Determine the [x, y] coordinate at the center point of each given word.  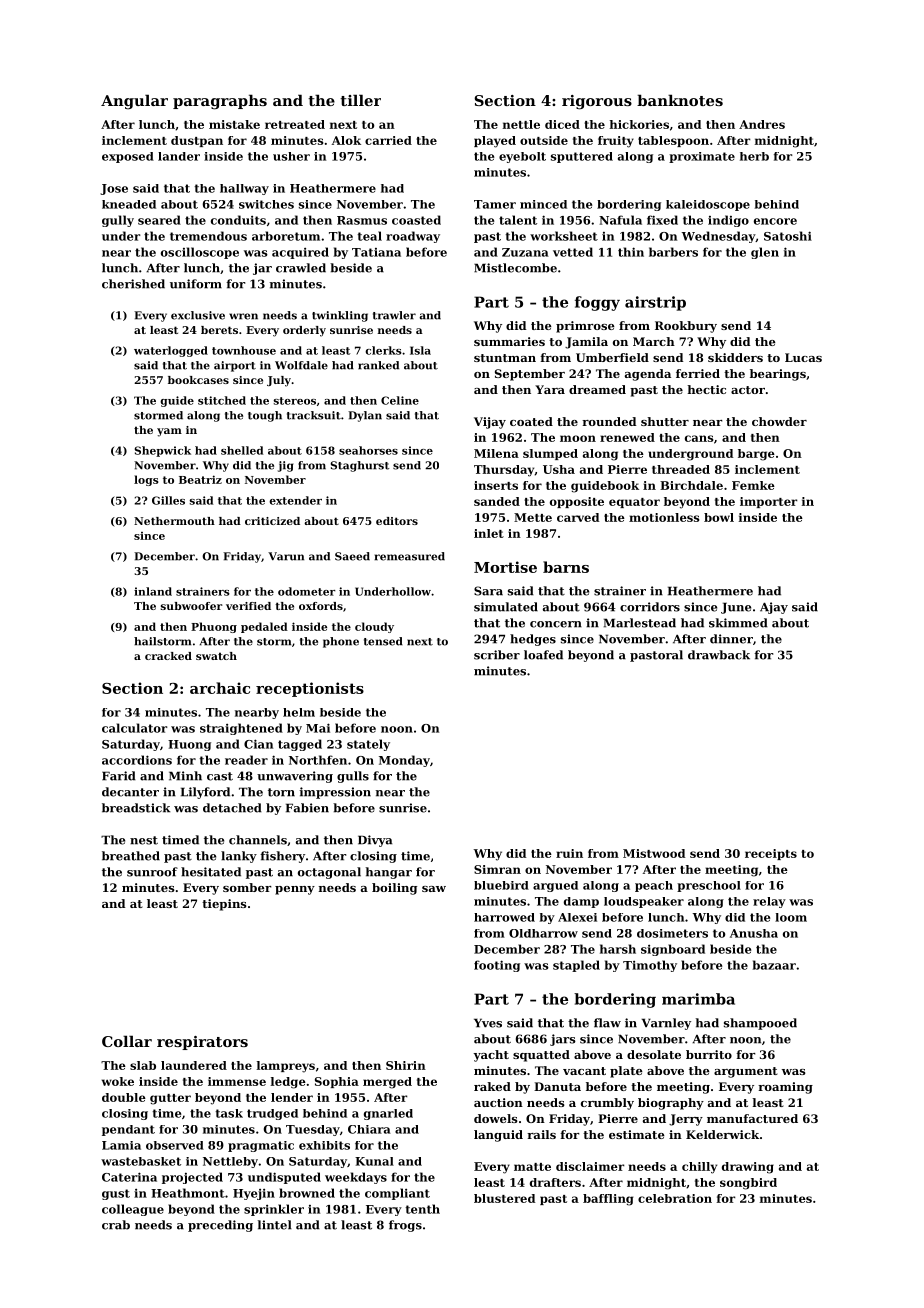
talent [518, 220]
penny [295, 890]
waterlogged [171, 351]
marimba [698, 999]
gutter [170, 1099]
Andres [762, 124]
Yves [488, 1023]
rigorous [597, 102]
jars [563, 1040]
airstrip [655, 303]
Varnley [666, 1024]
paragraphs [220, 102]
